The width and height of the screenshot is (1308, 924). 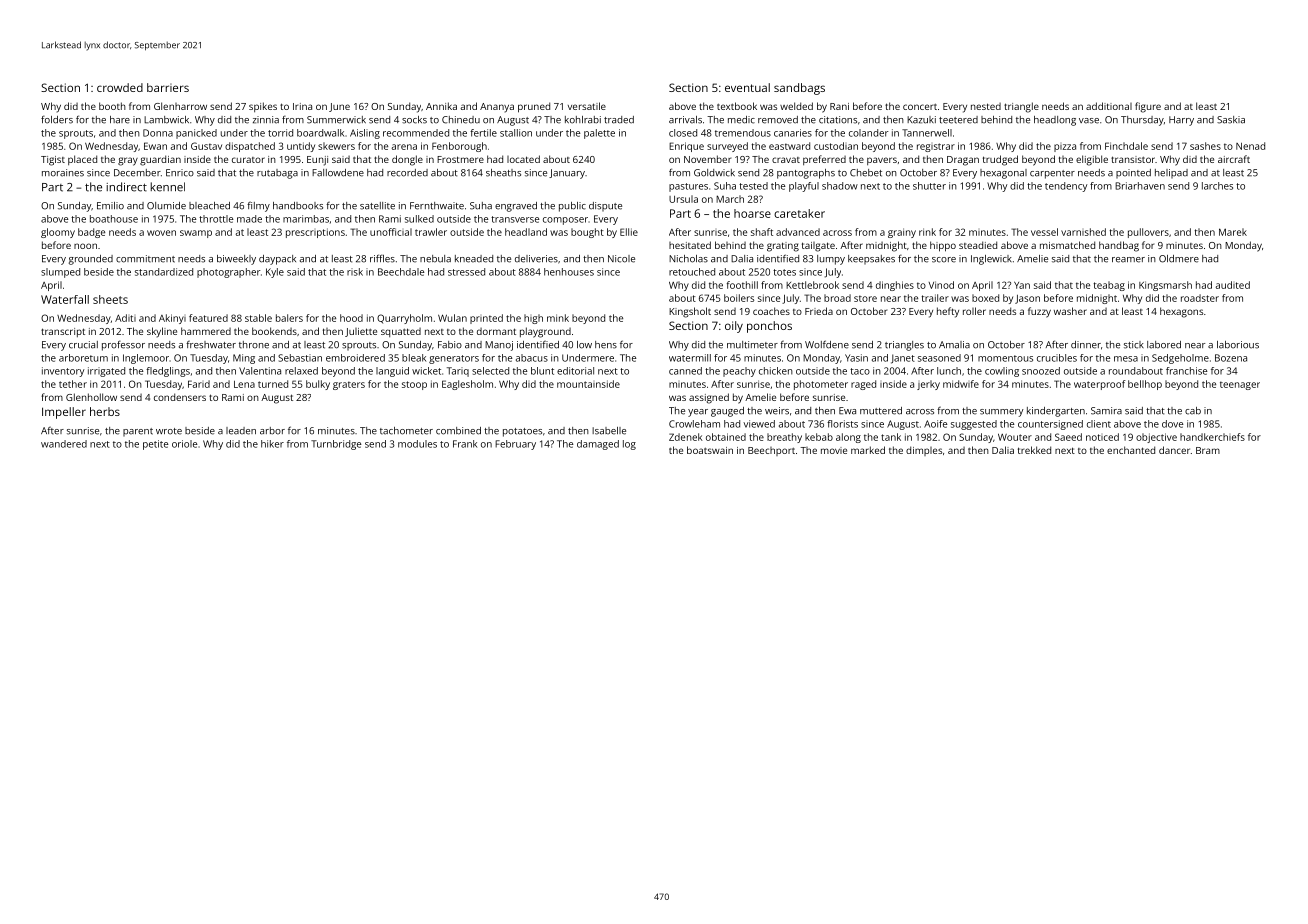 What do you see at coordinates (320, 133) in the screenshot?
I see `boardwalk` at bounding box center [320, 133].
